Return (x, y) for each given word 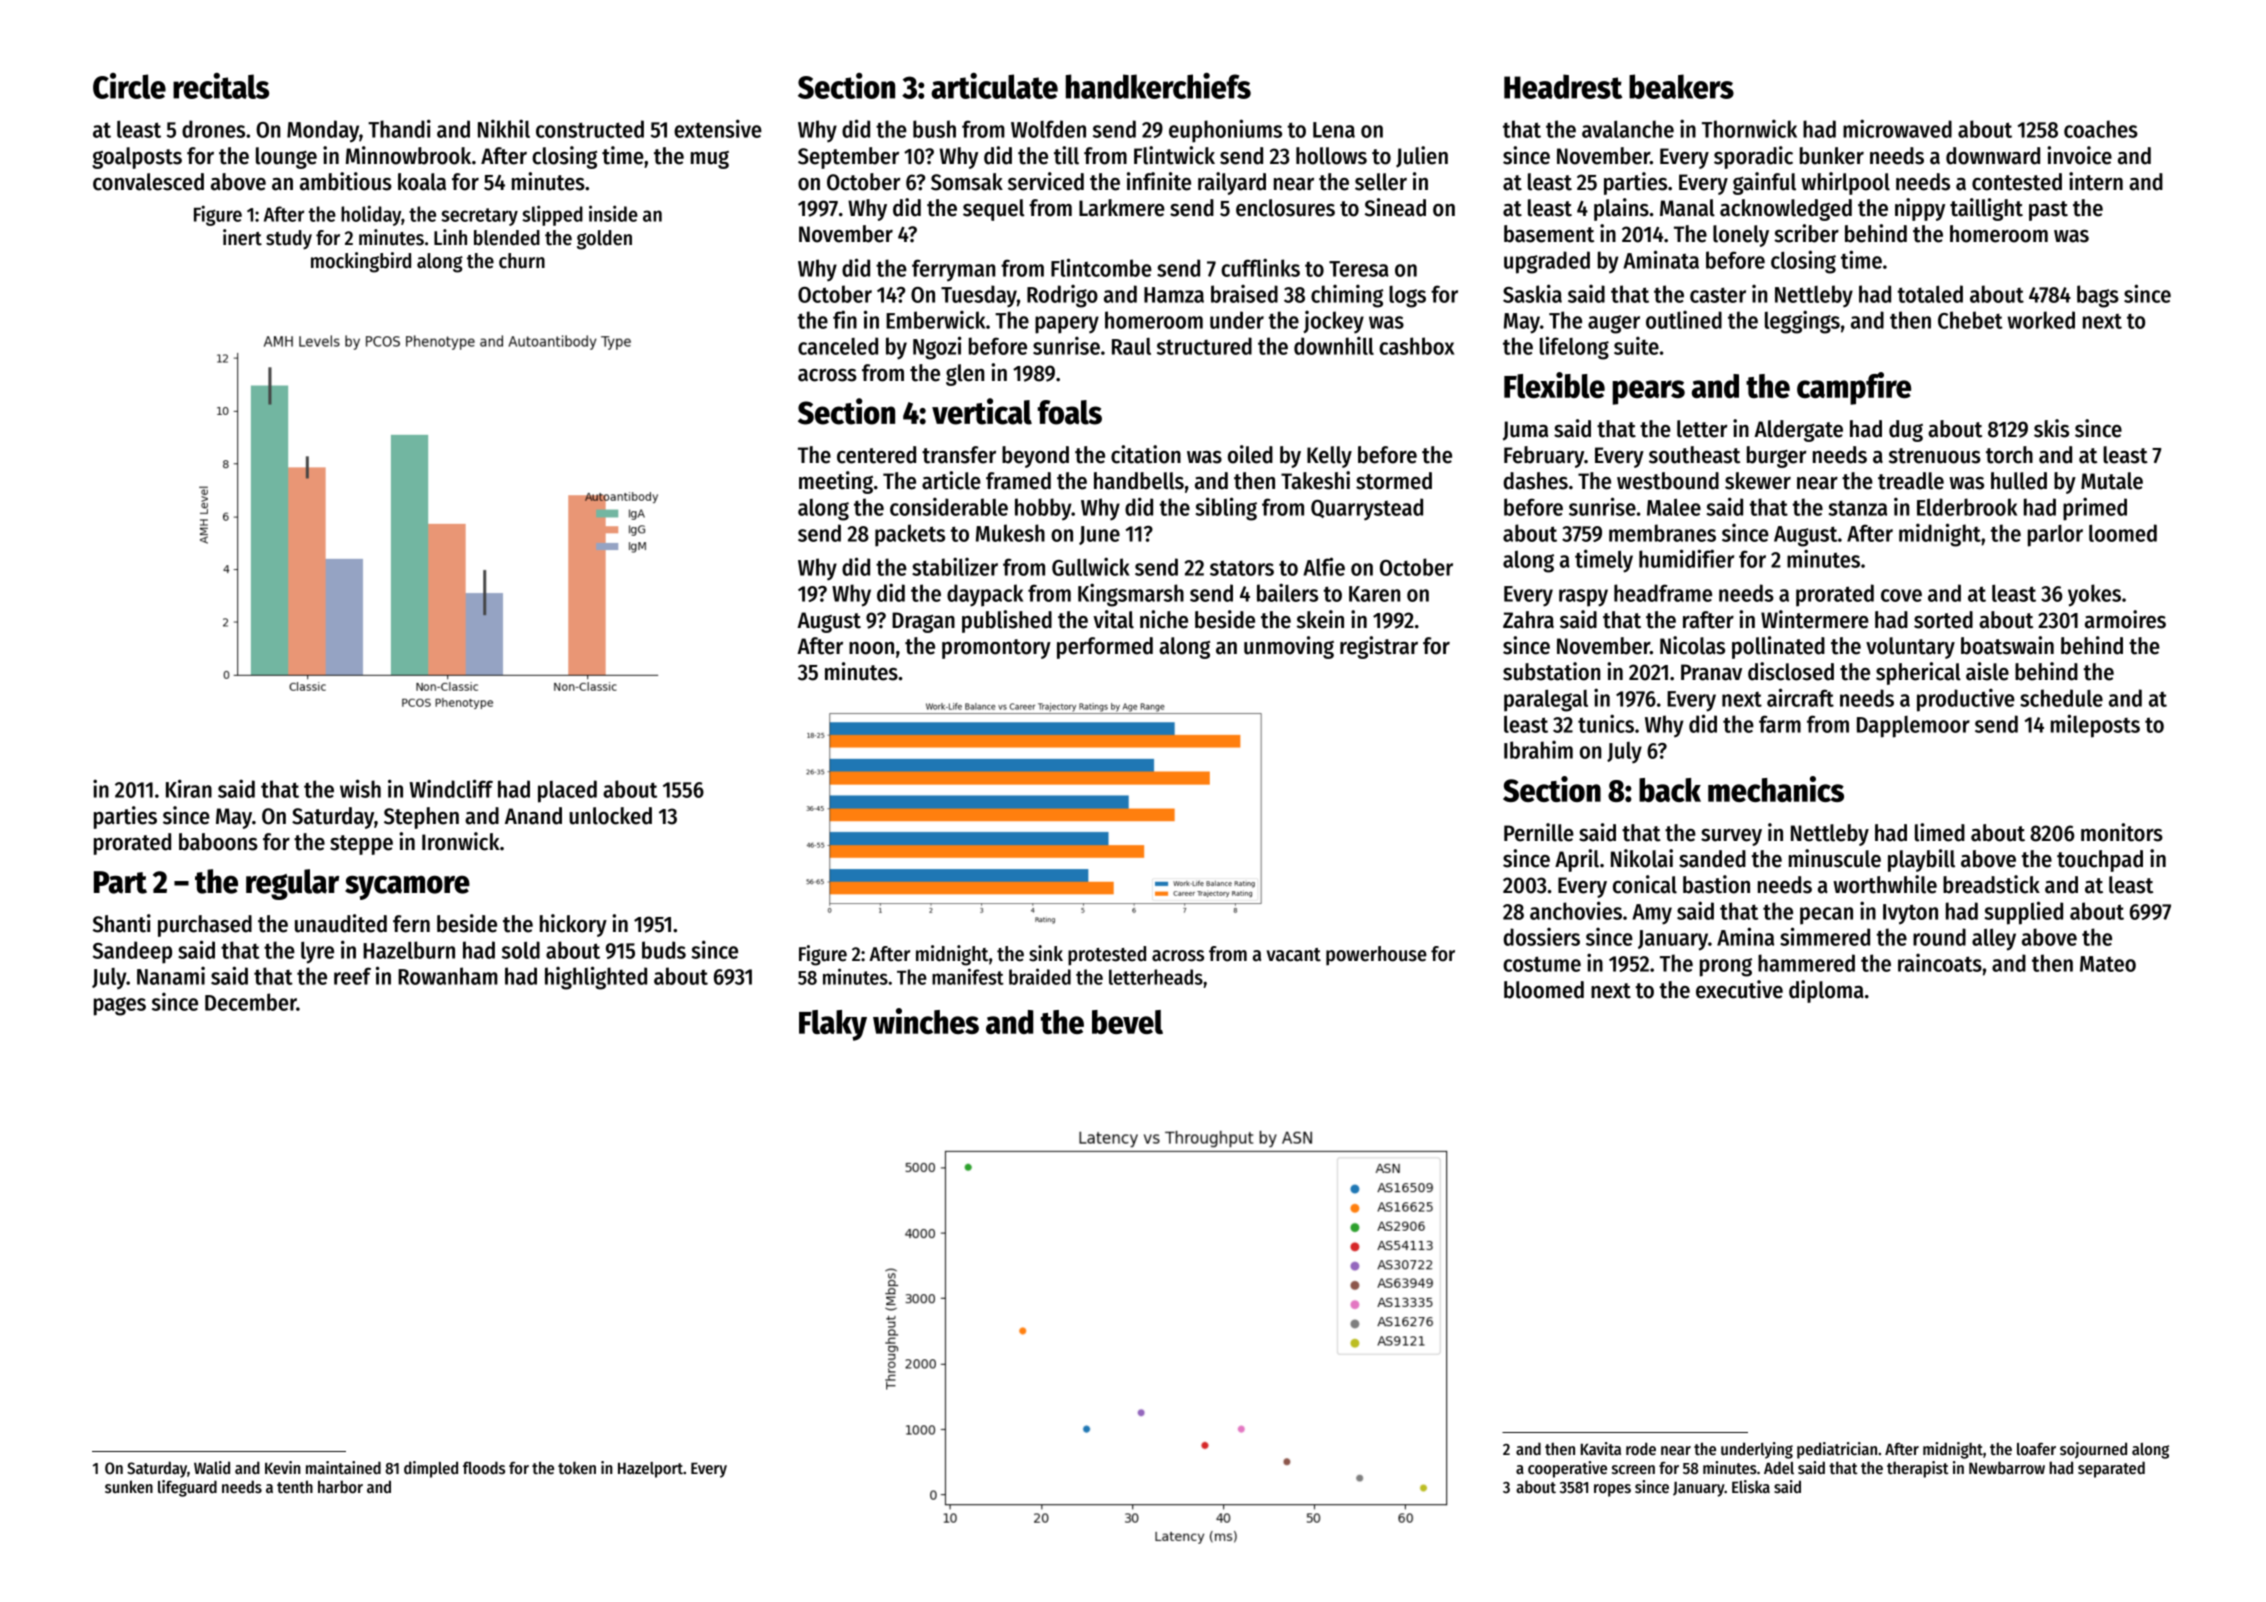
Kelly (1329, 457)
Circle (129, 86)
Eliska (1751, 1486)
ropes (1612, 1490)
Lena (1334, 130)
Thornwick (1749, 128)
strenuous (1935, 456)
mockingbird (361, 262)
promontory (996, 649)
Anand (533, 816)
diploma (1826, 991)
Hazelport (650, 1470)
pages (120, 1006)
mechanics (1776, 789)
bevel (1127, 1022)
